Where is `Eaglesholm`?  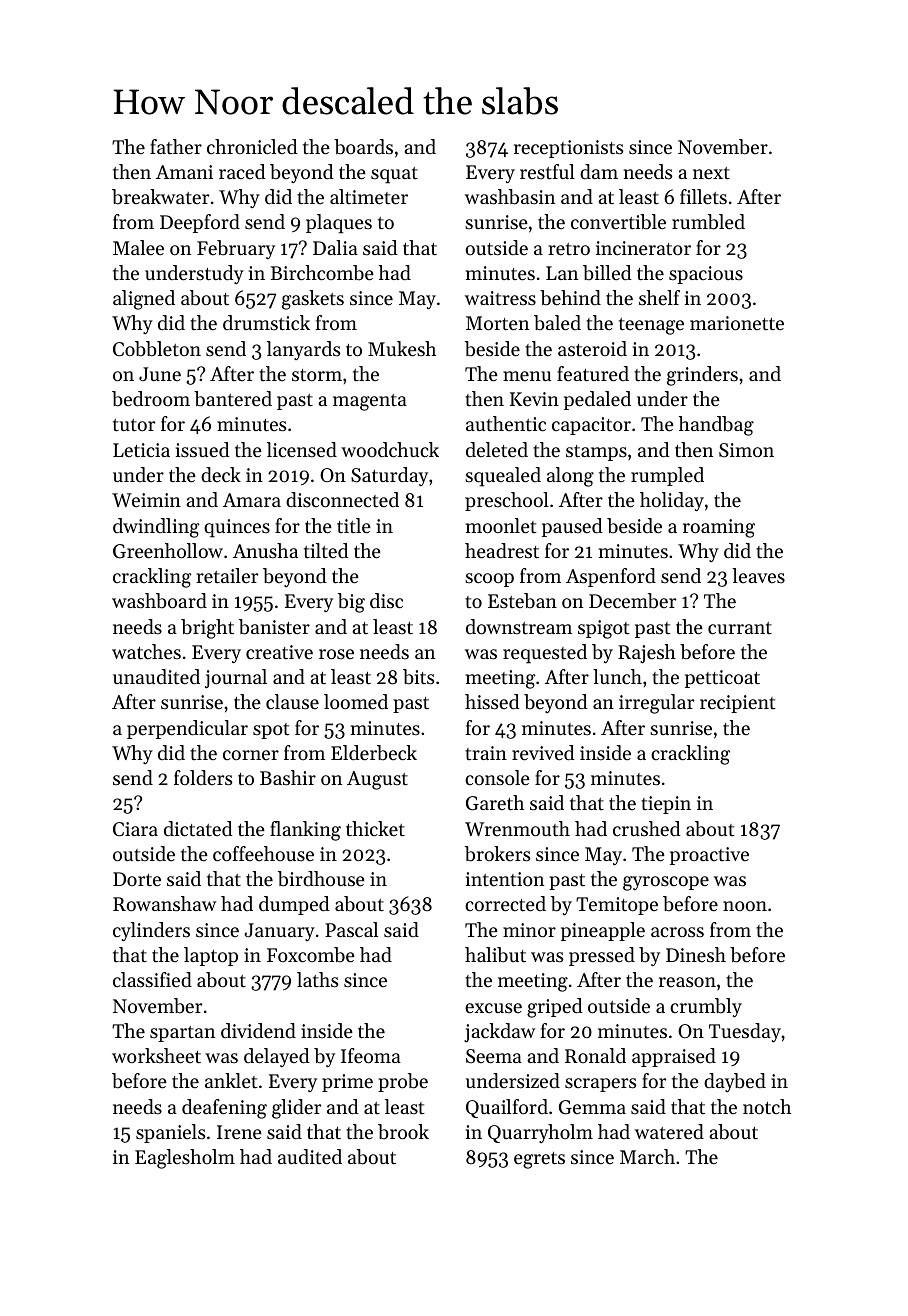
Eaglesholm is located at coordinates (185, 1159).
